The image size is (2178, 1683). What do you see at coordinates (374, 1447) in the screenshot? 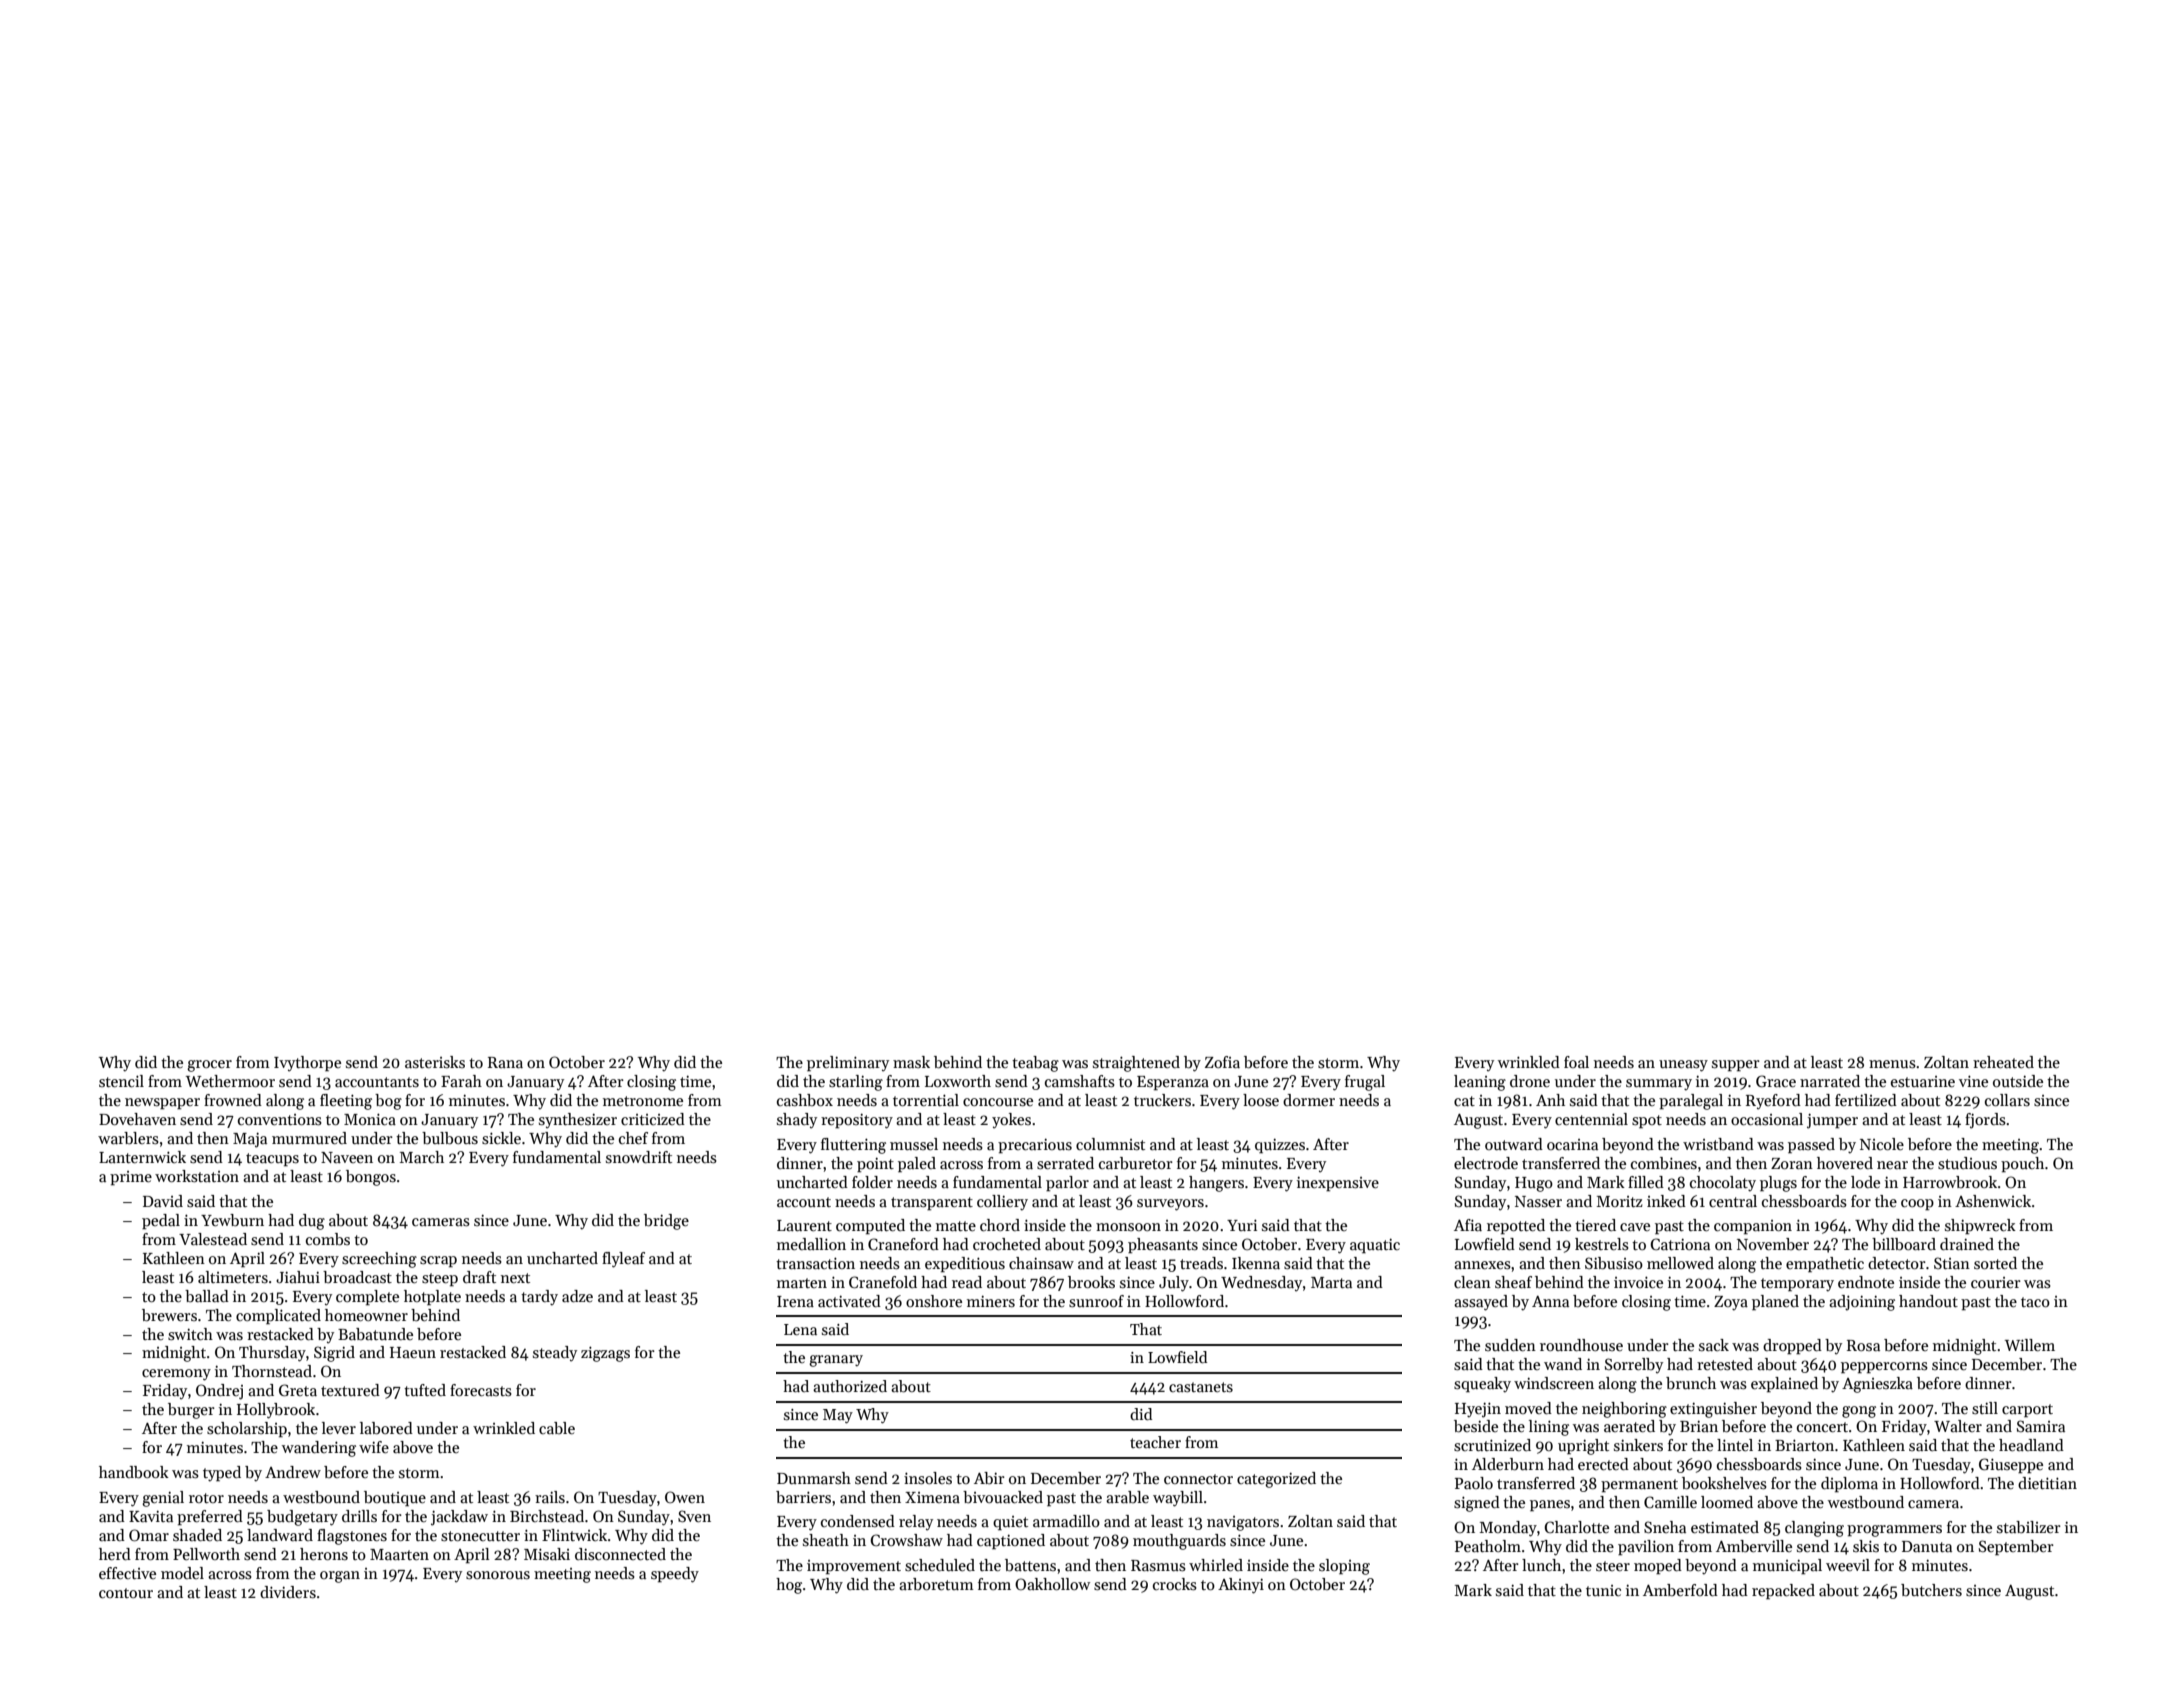
I see `wife` at bounding box center [374, 1447].
